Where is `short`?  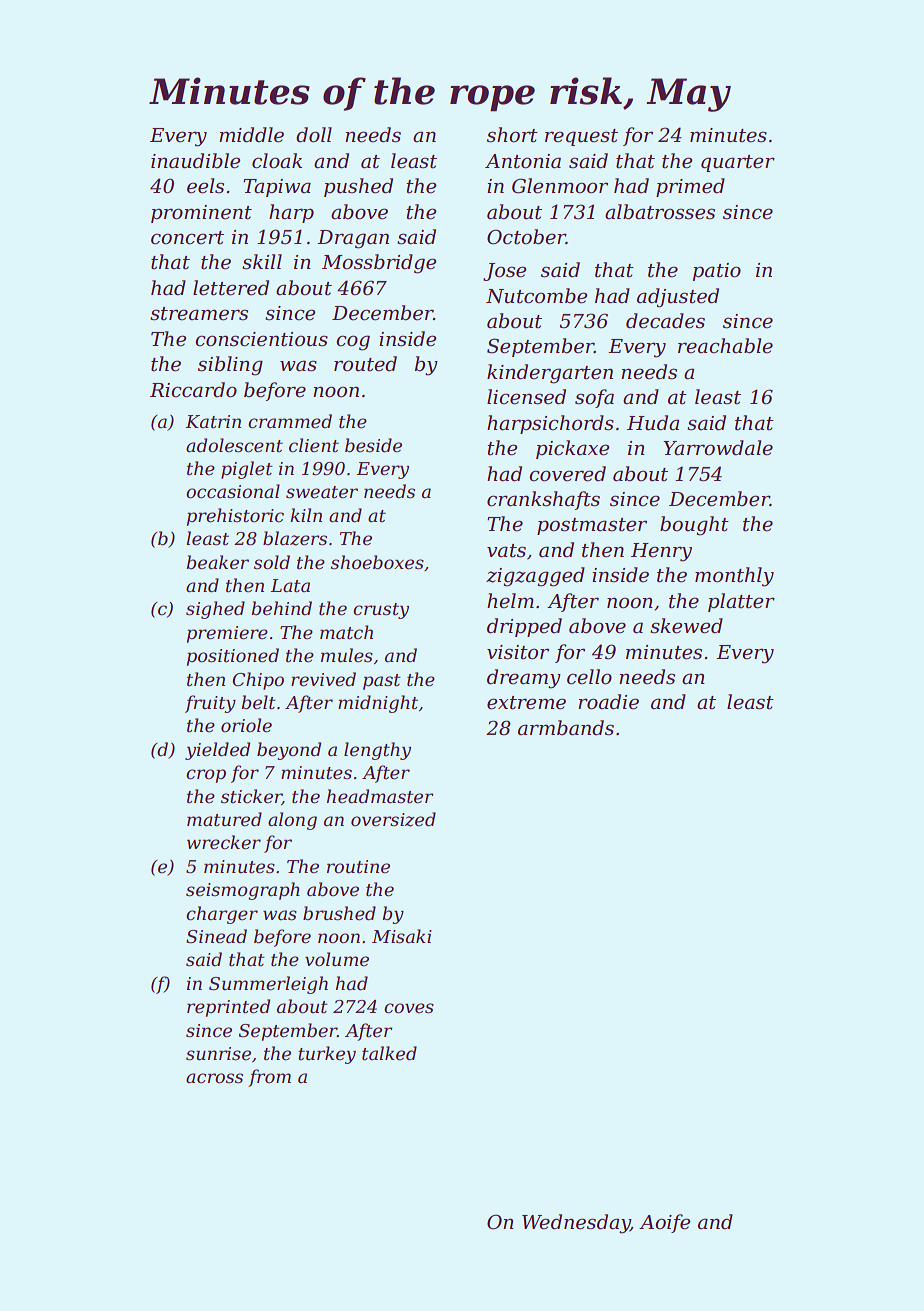 short is located at coordinates (512, 135).
